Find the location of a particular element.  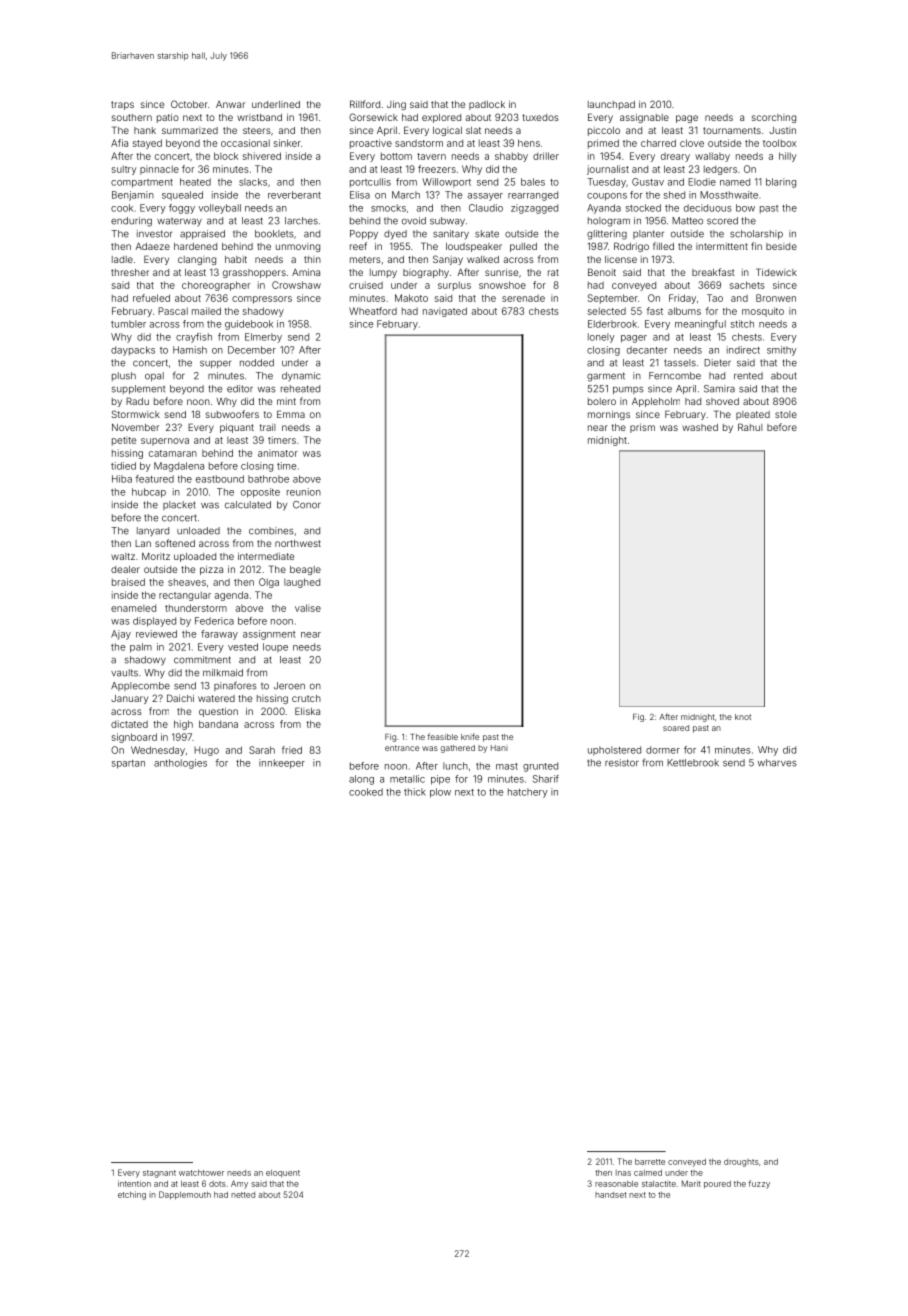

watchtower is located at coordinates (201, 1172).
